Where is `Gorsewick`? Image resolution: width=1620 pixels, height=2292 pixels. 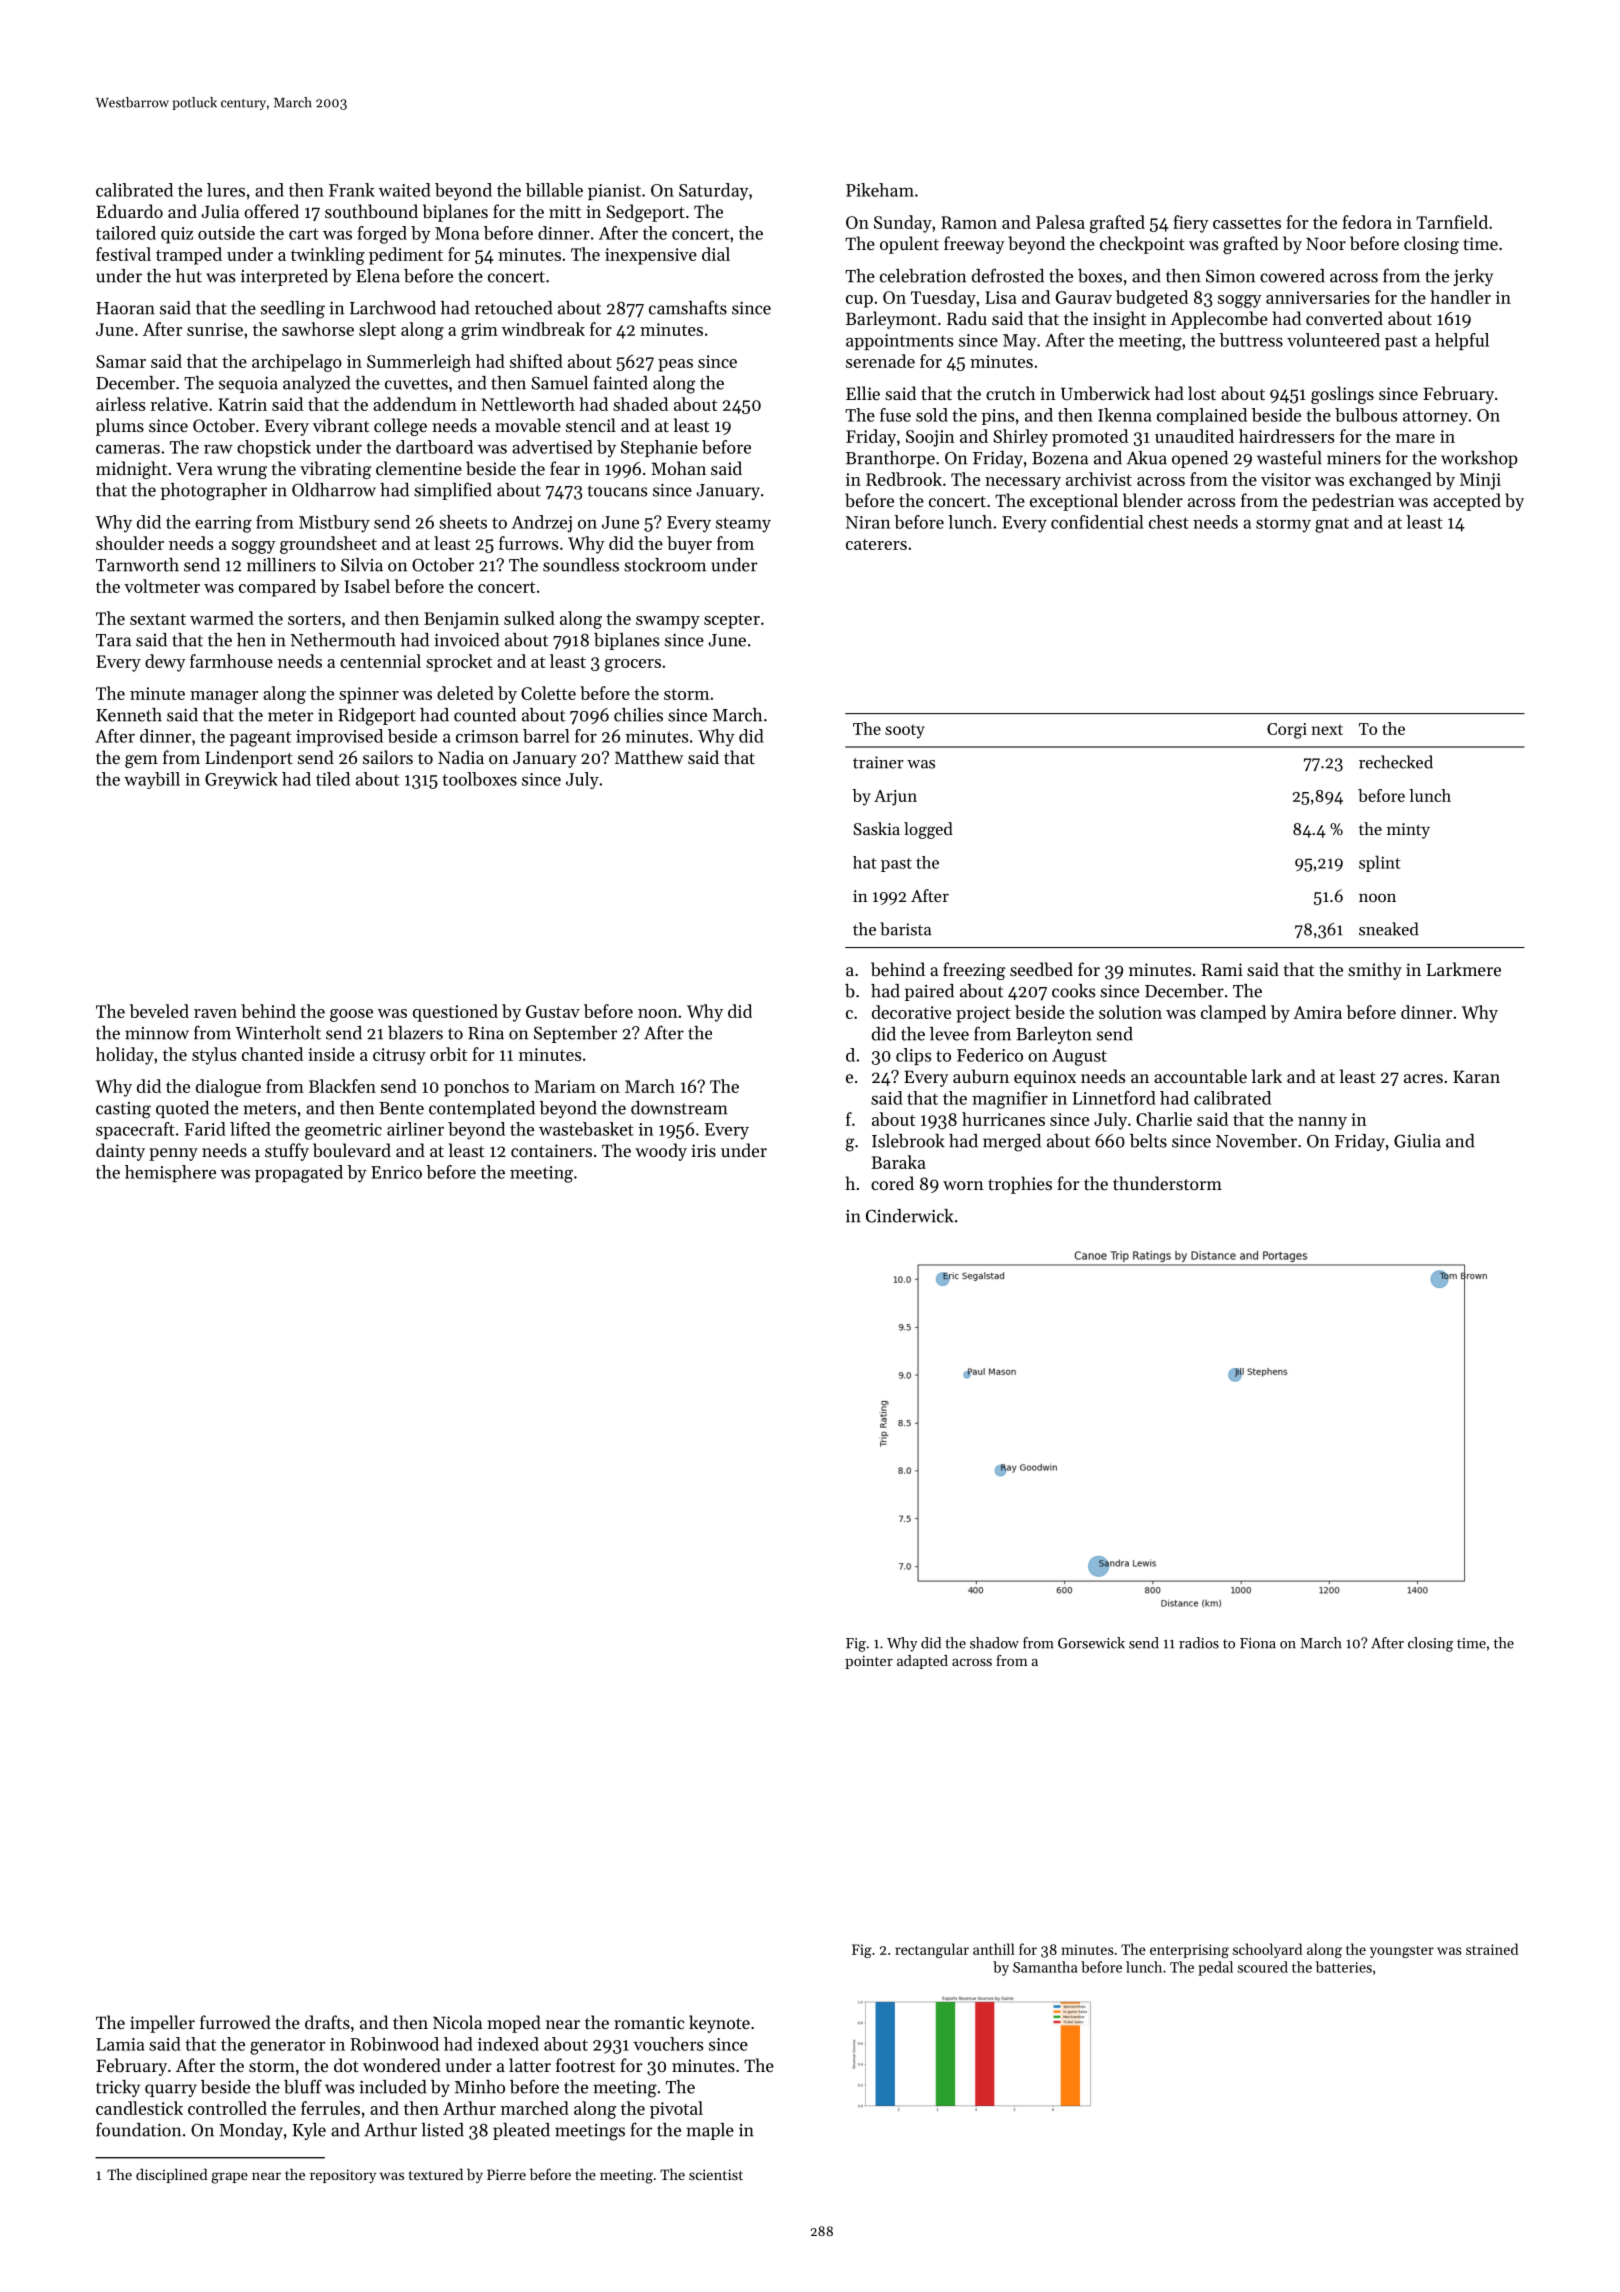
Gorsewick is located at coordinates (1091, 1643).
